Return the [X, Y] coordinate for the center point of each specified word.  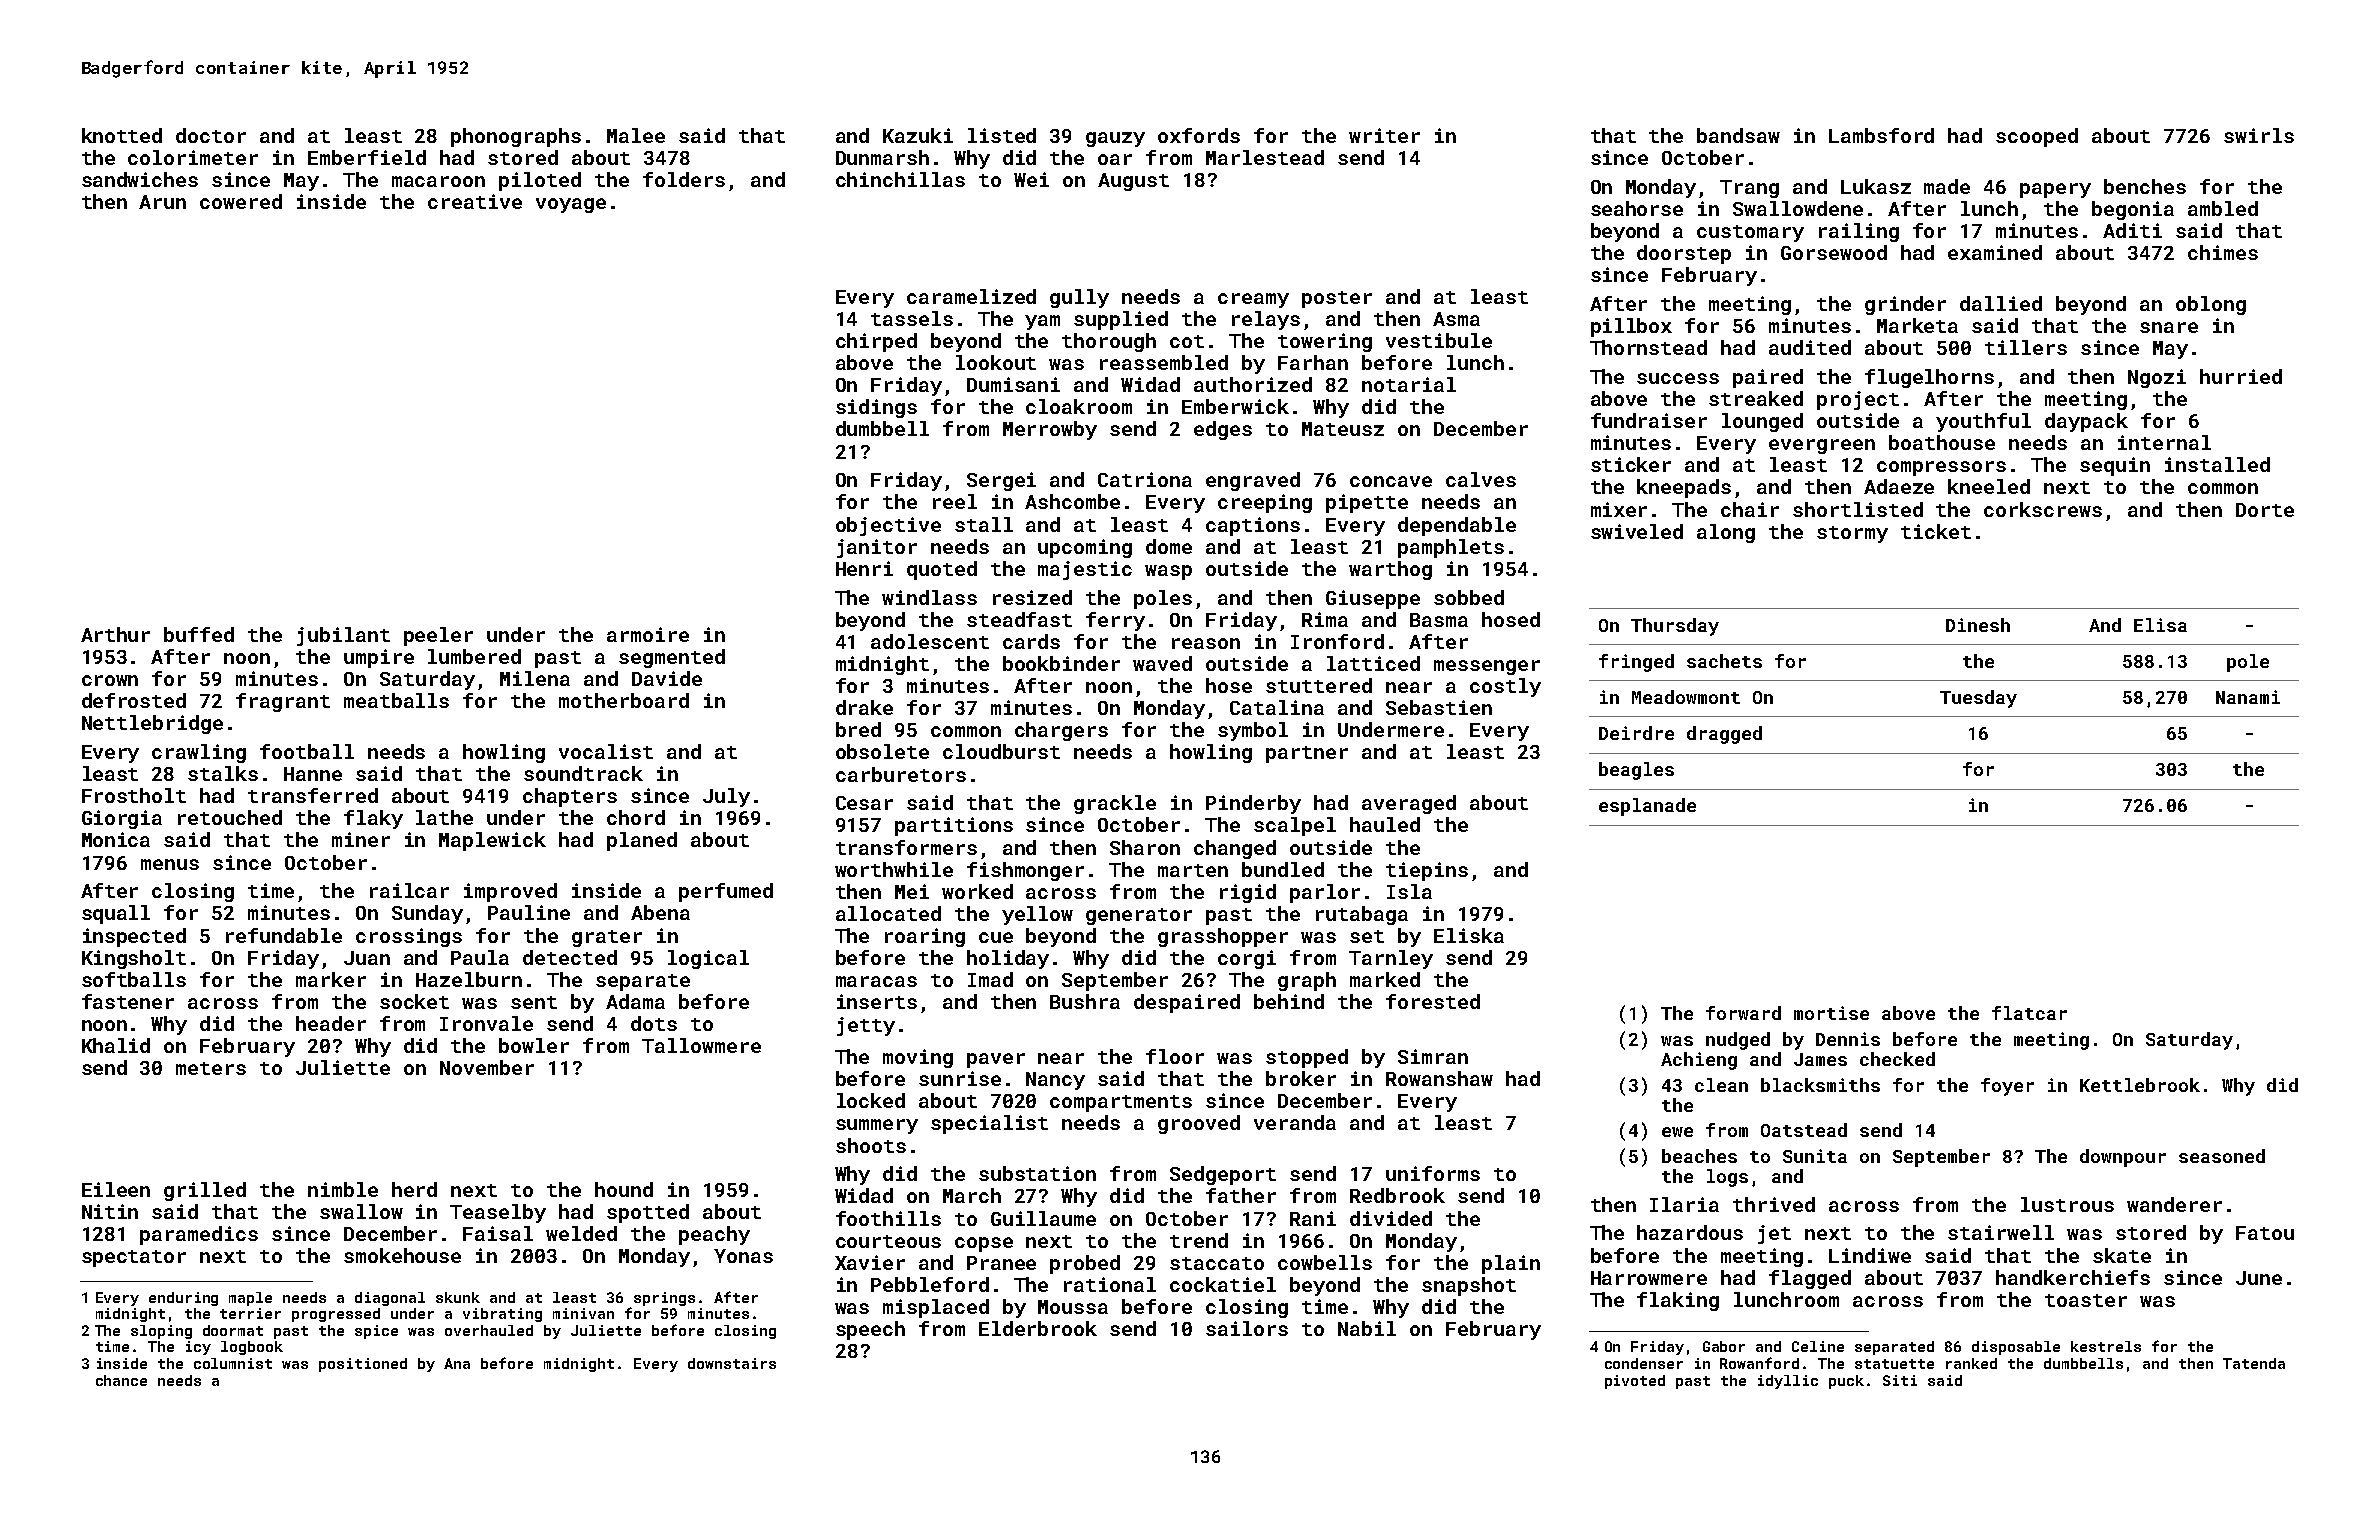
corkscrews [2043, 509]
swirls [2259, 135]
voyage [571, 205]
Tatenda [2254, 1363]
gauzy [1115, 139]
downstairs [732, 1363]
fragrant [283, 702]
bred [858, 729]
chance [121, 1380]
